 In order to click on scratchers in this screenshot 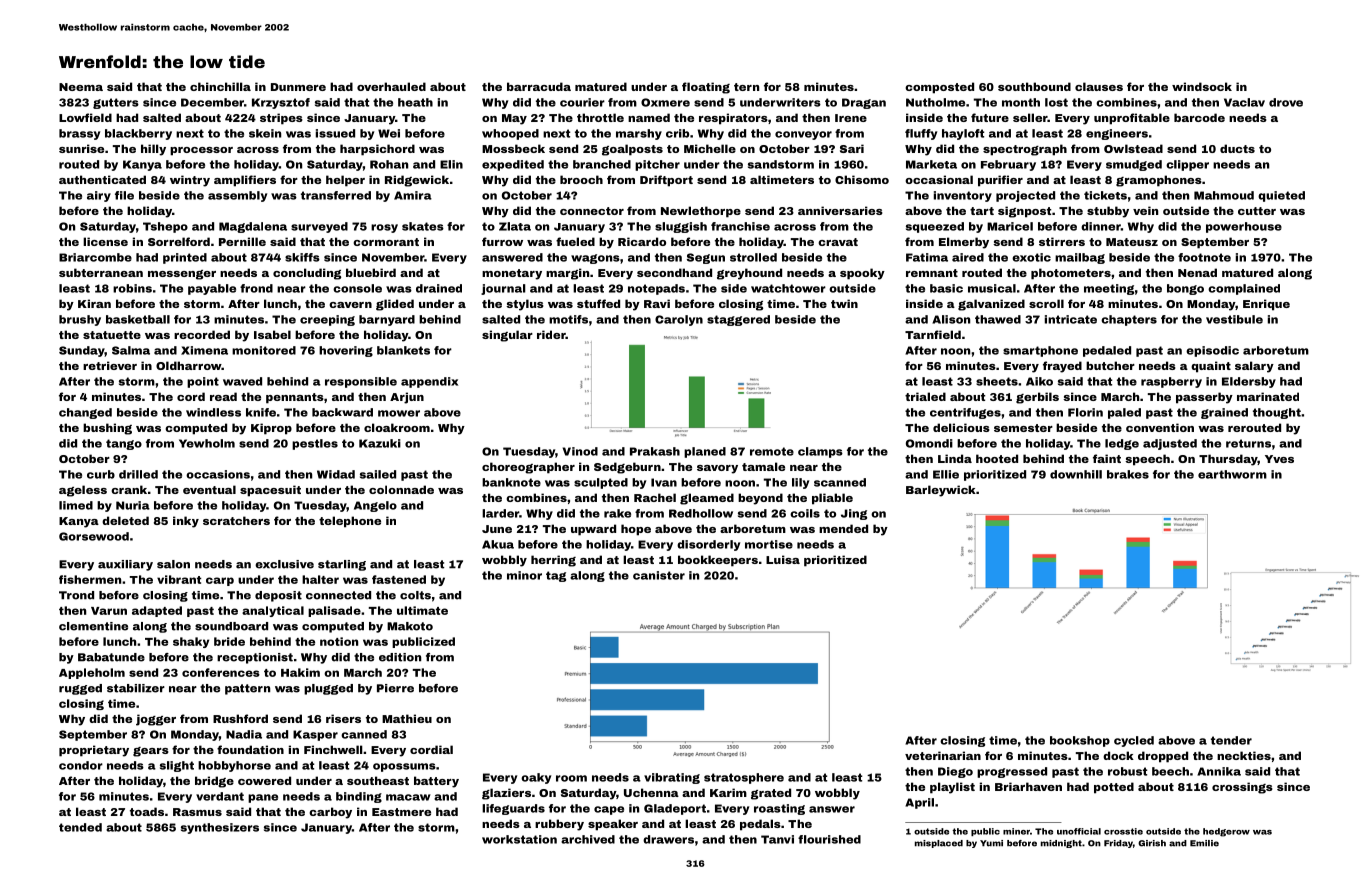, I will do `click(236, 520)`.
